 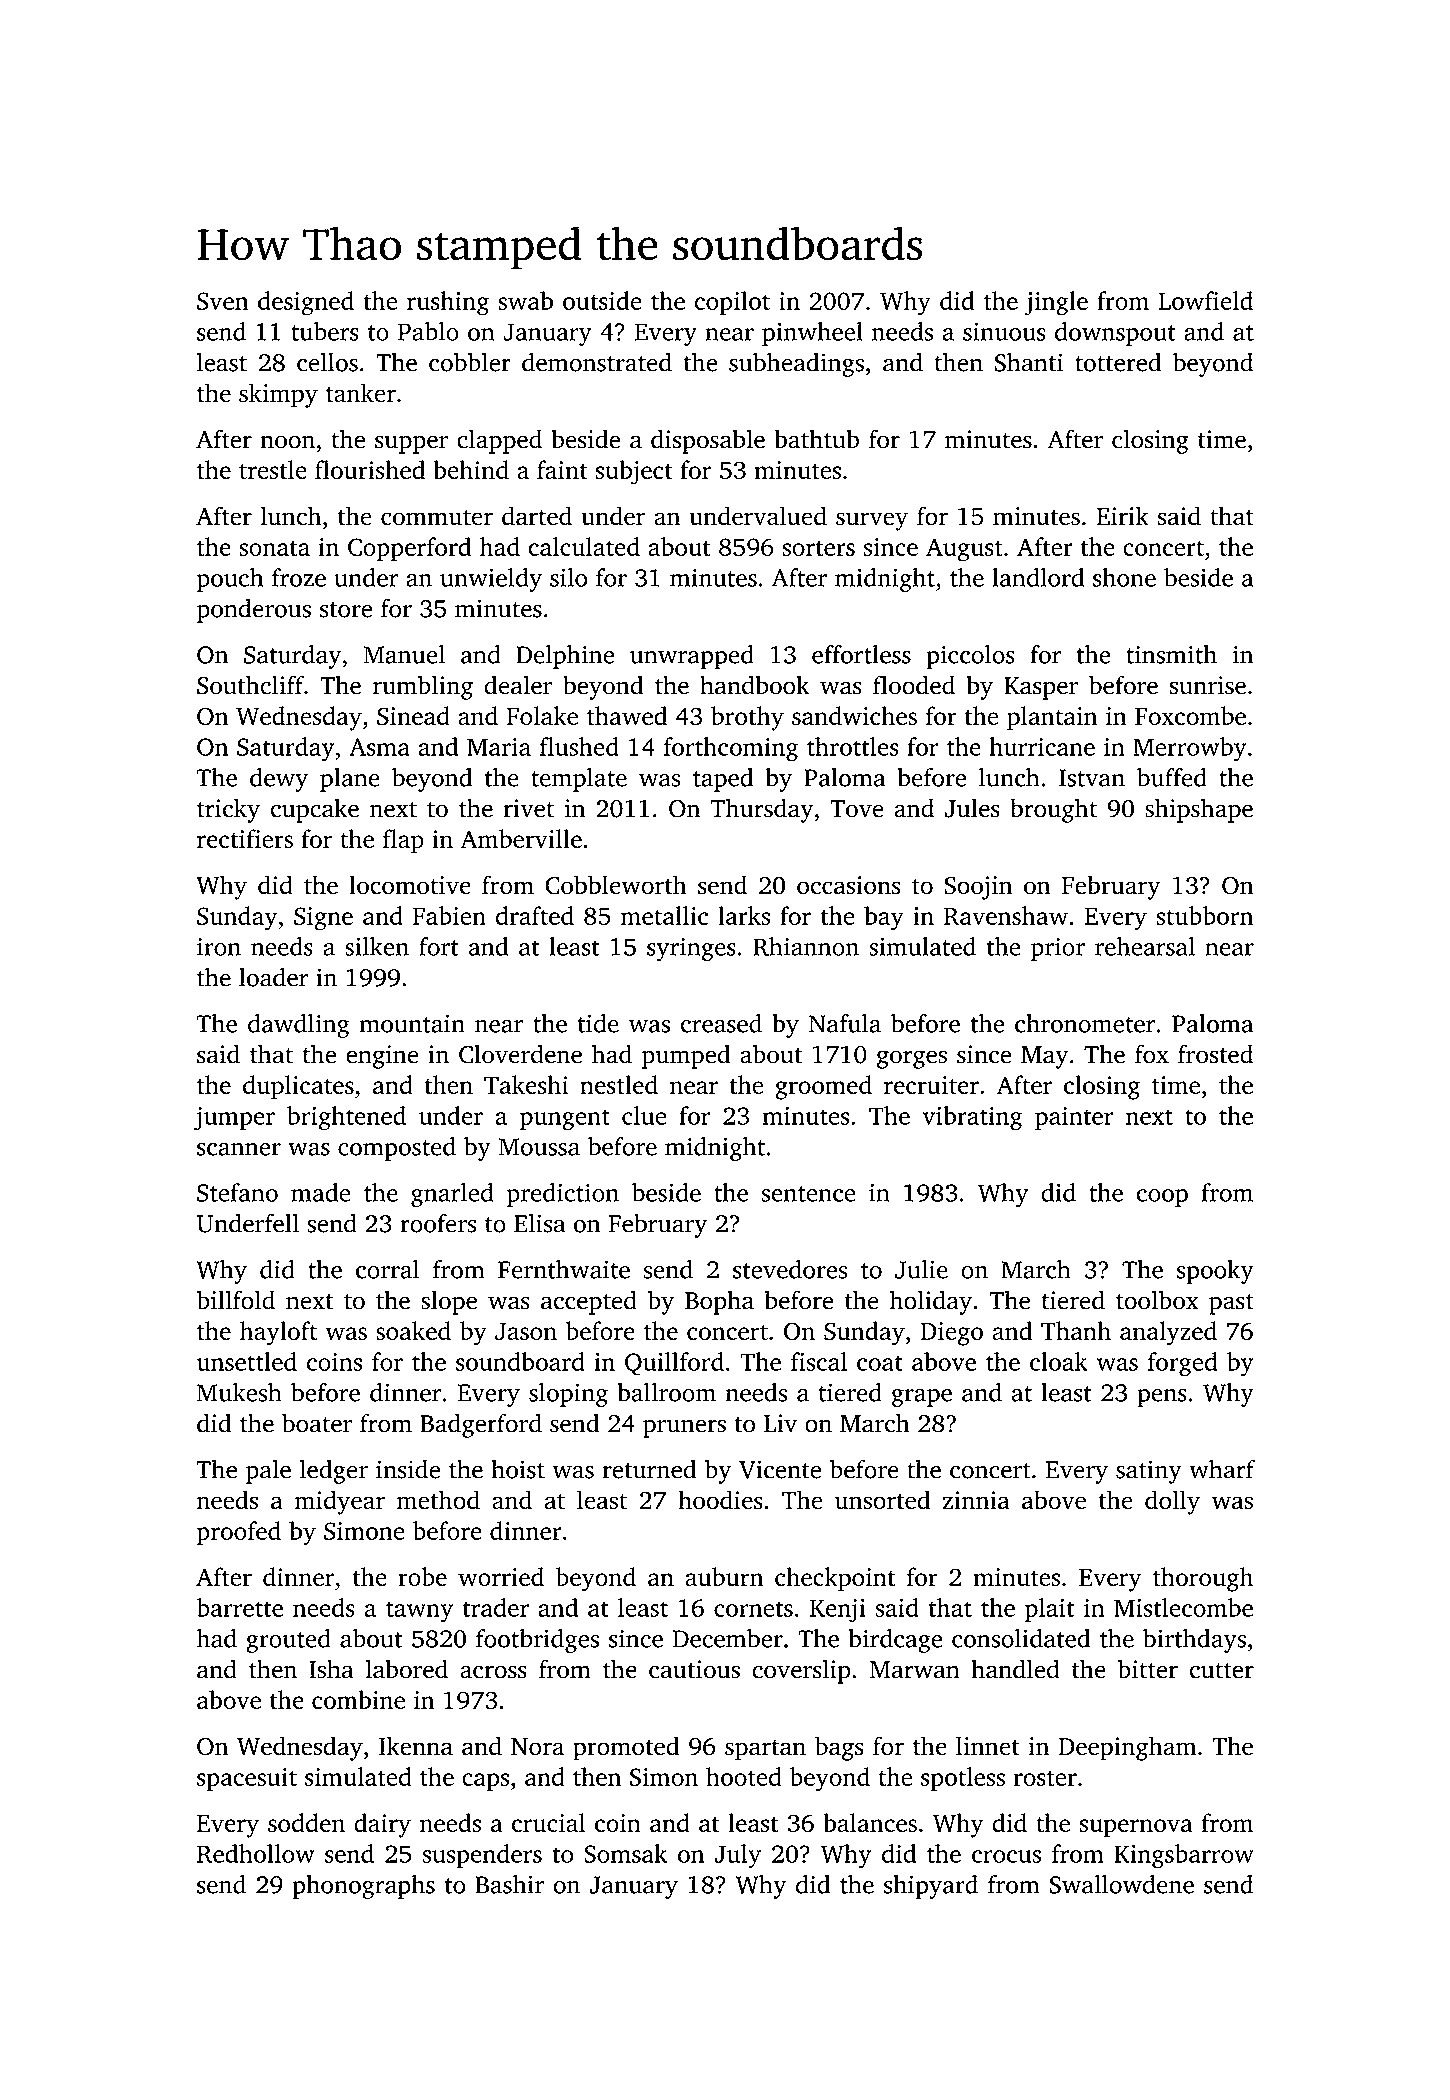 What do you see at coordinates (1053, 810) in the page?
I see `brought` at bounding box center [1053, 810].
